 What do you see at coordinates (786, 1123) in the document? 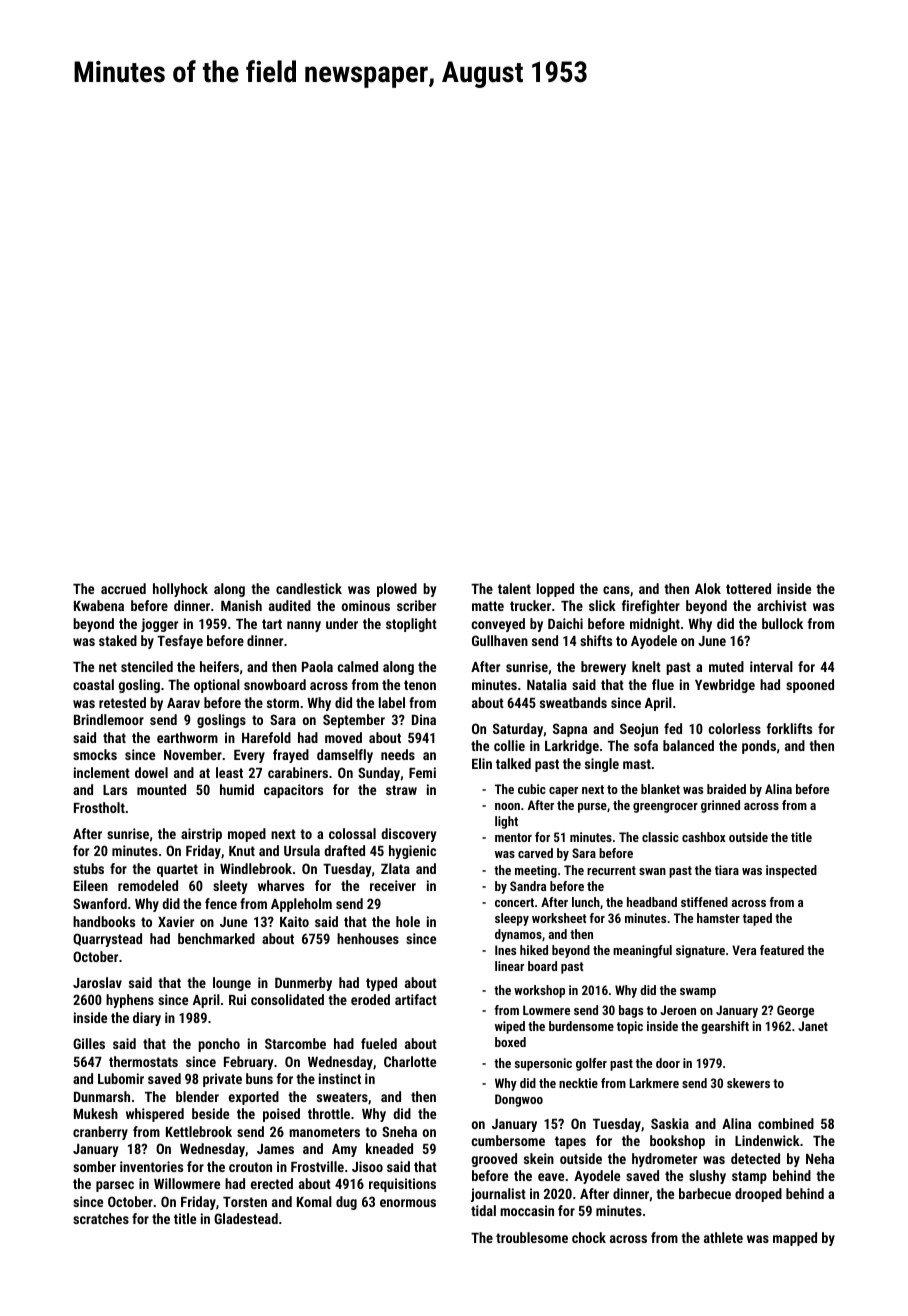
I see `combined` at bounding box center [786, 1123].
